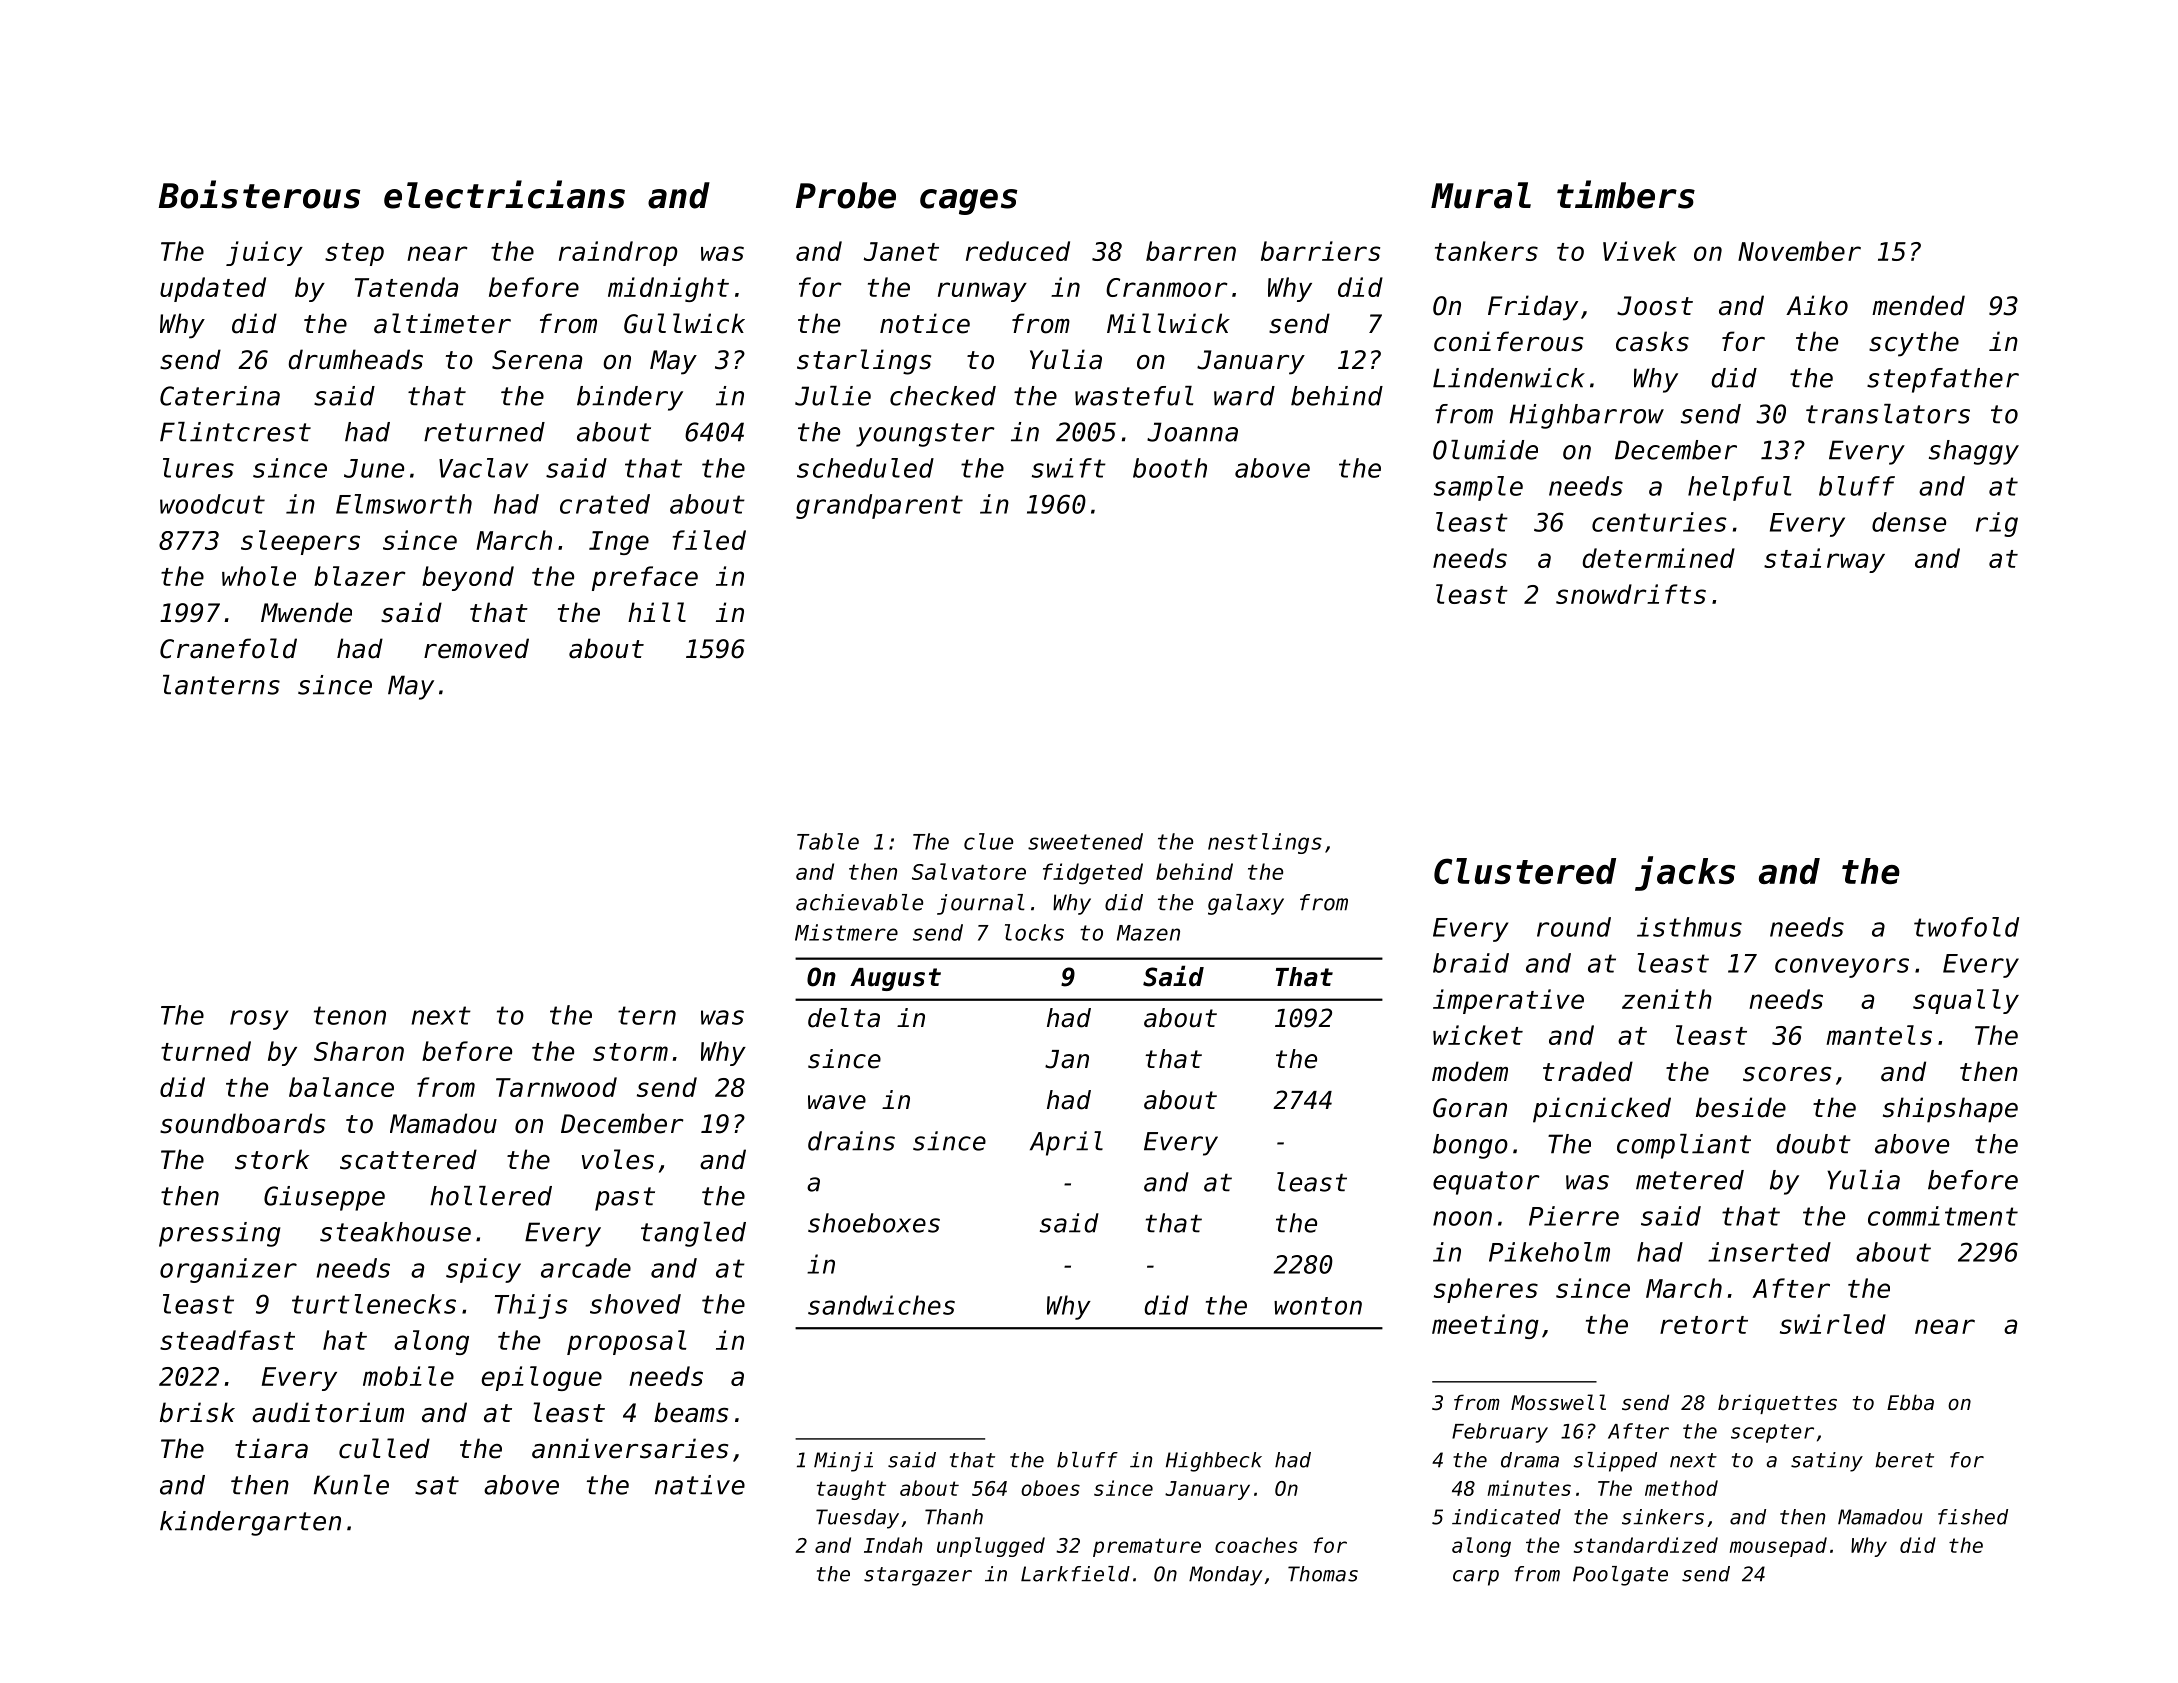 The height and width of the screenshot is (1683, 2178). What do you see at coordinates (684, 323) in the screenshot?
I see `Gullwick` at bounding box center [684, 323].
